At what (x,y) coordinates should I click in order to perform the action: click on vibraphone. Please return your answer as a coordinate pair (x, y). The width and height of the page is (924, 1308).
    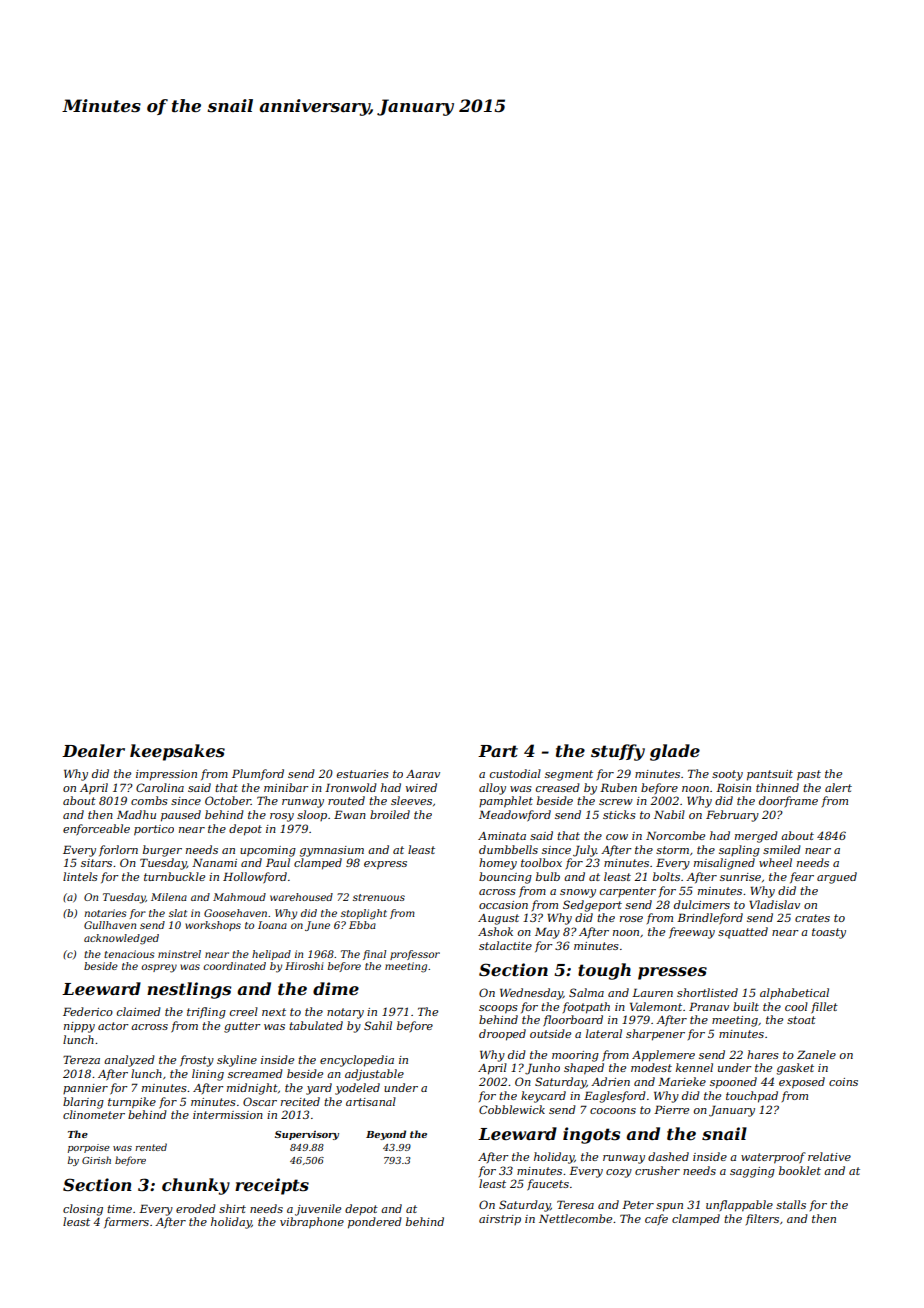
    Looking at the image, I should click on (312, 1223).
